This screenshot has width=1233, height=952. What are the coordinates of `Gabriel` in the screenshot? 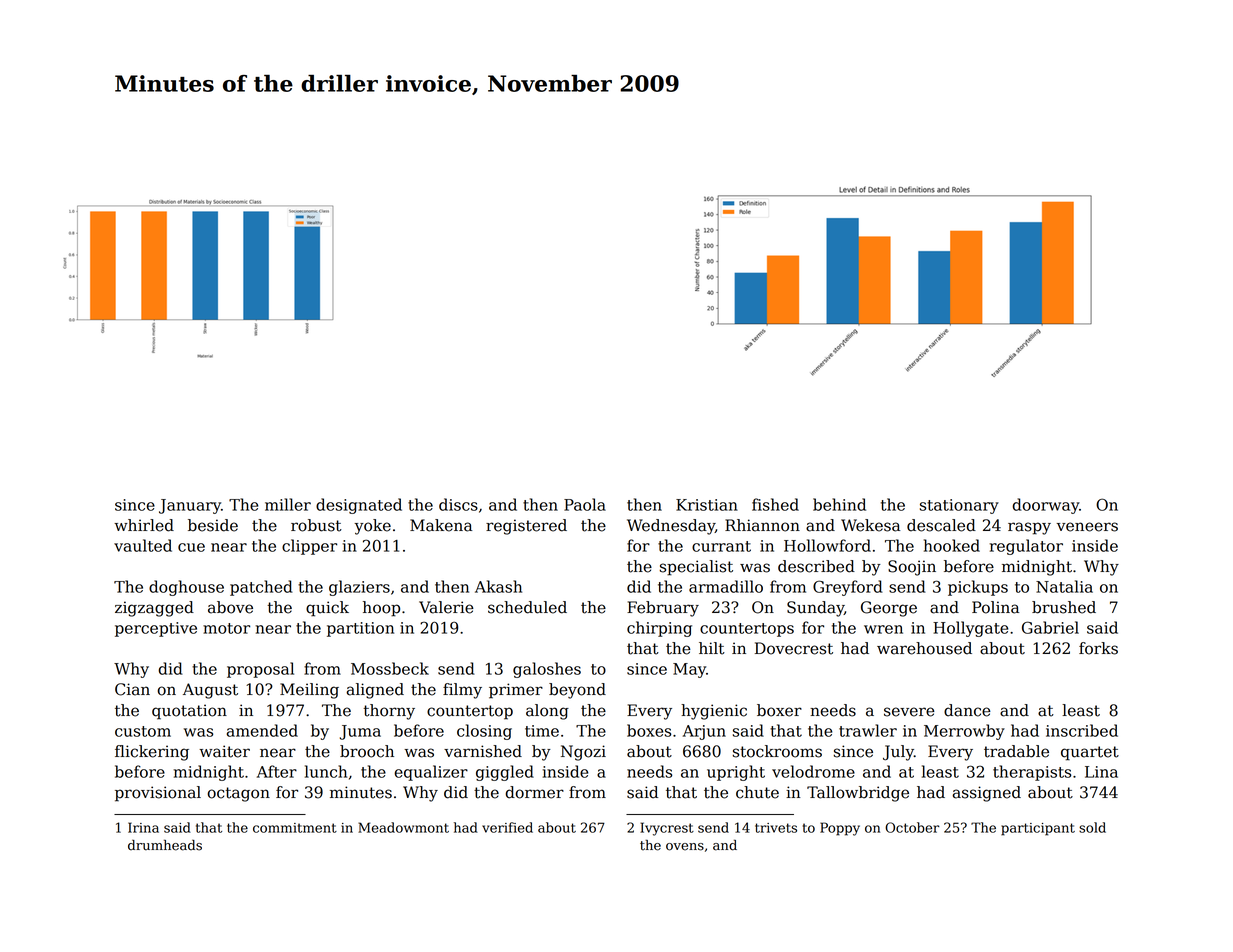 It's located at (1050, 627).
